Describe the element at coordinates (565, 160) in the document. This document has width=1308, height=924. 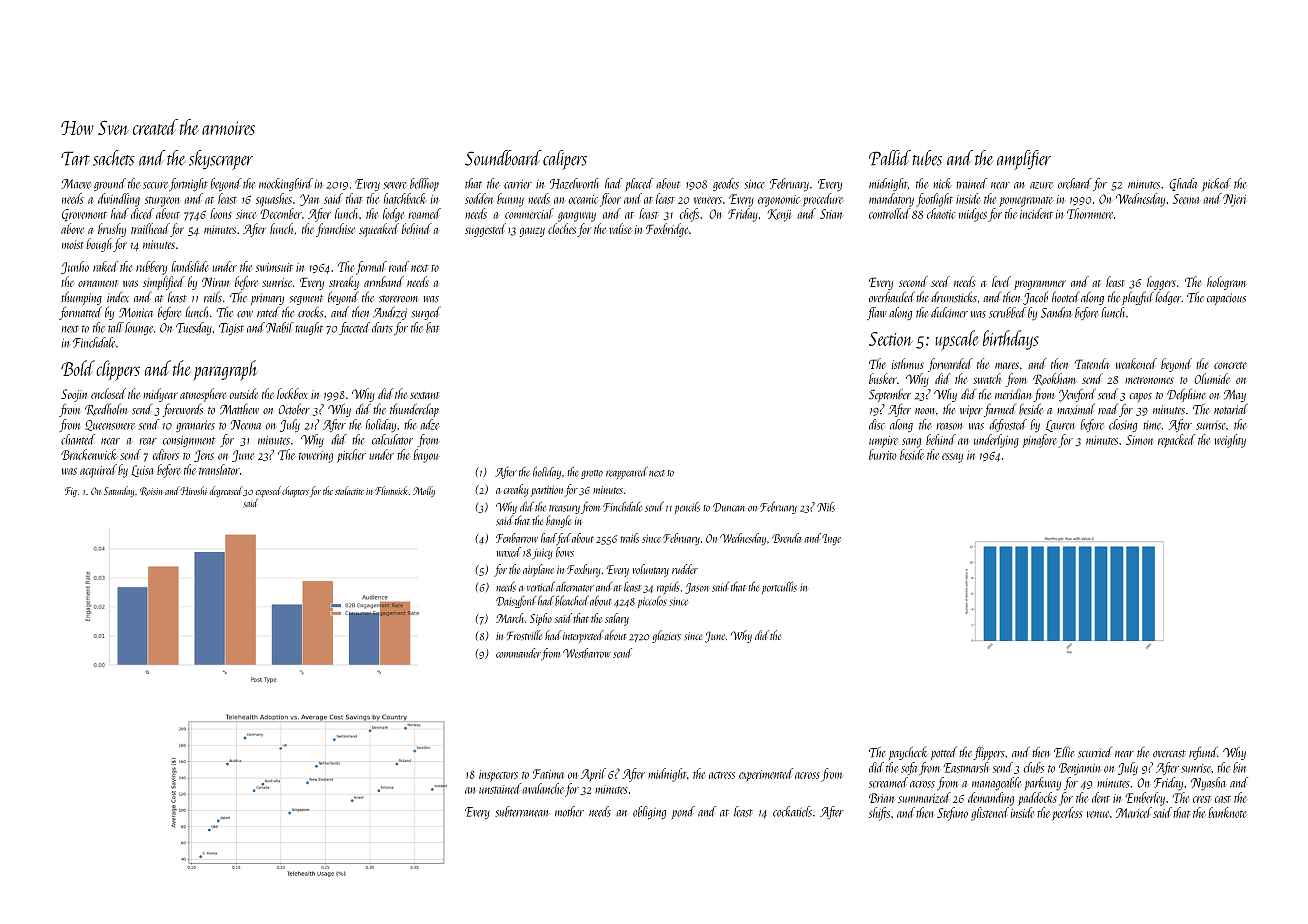
I see `calipers` at that location.
